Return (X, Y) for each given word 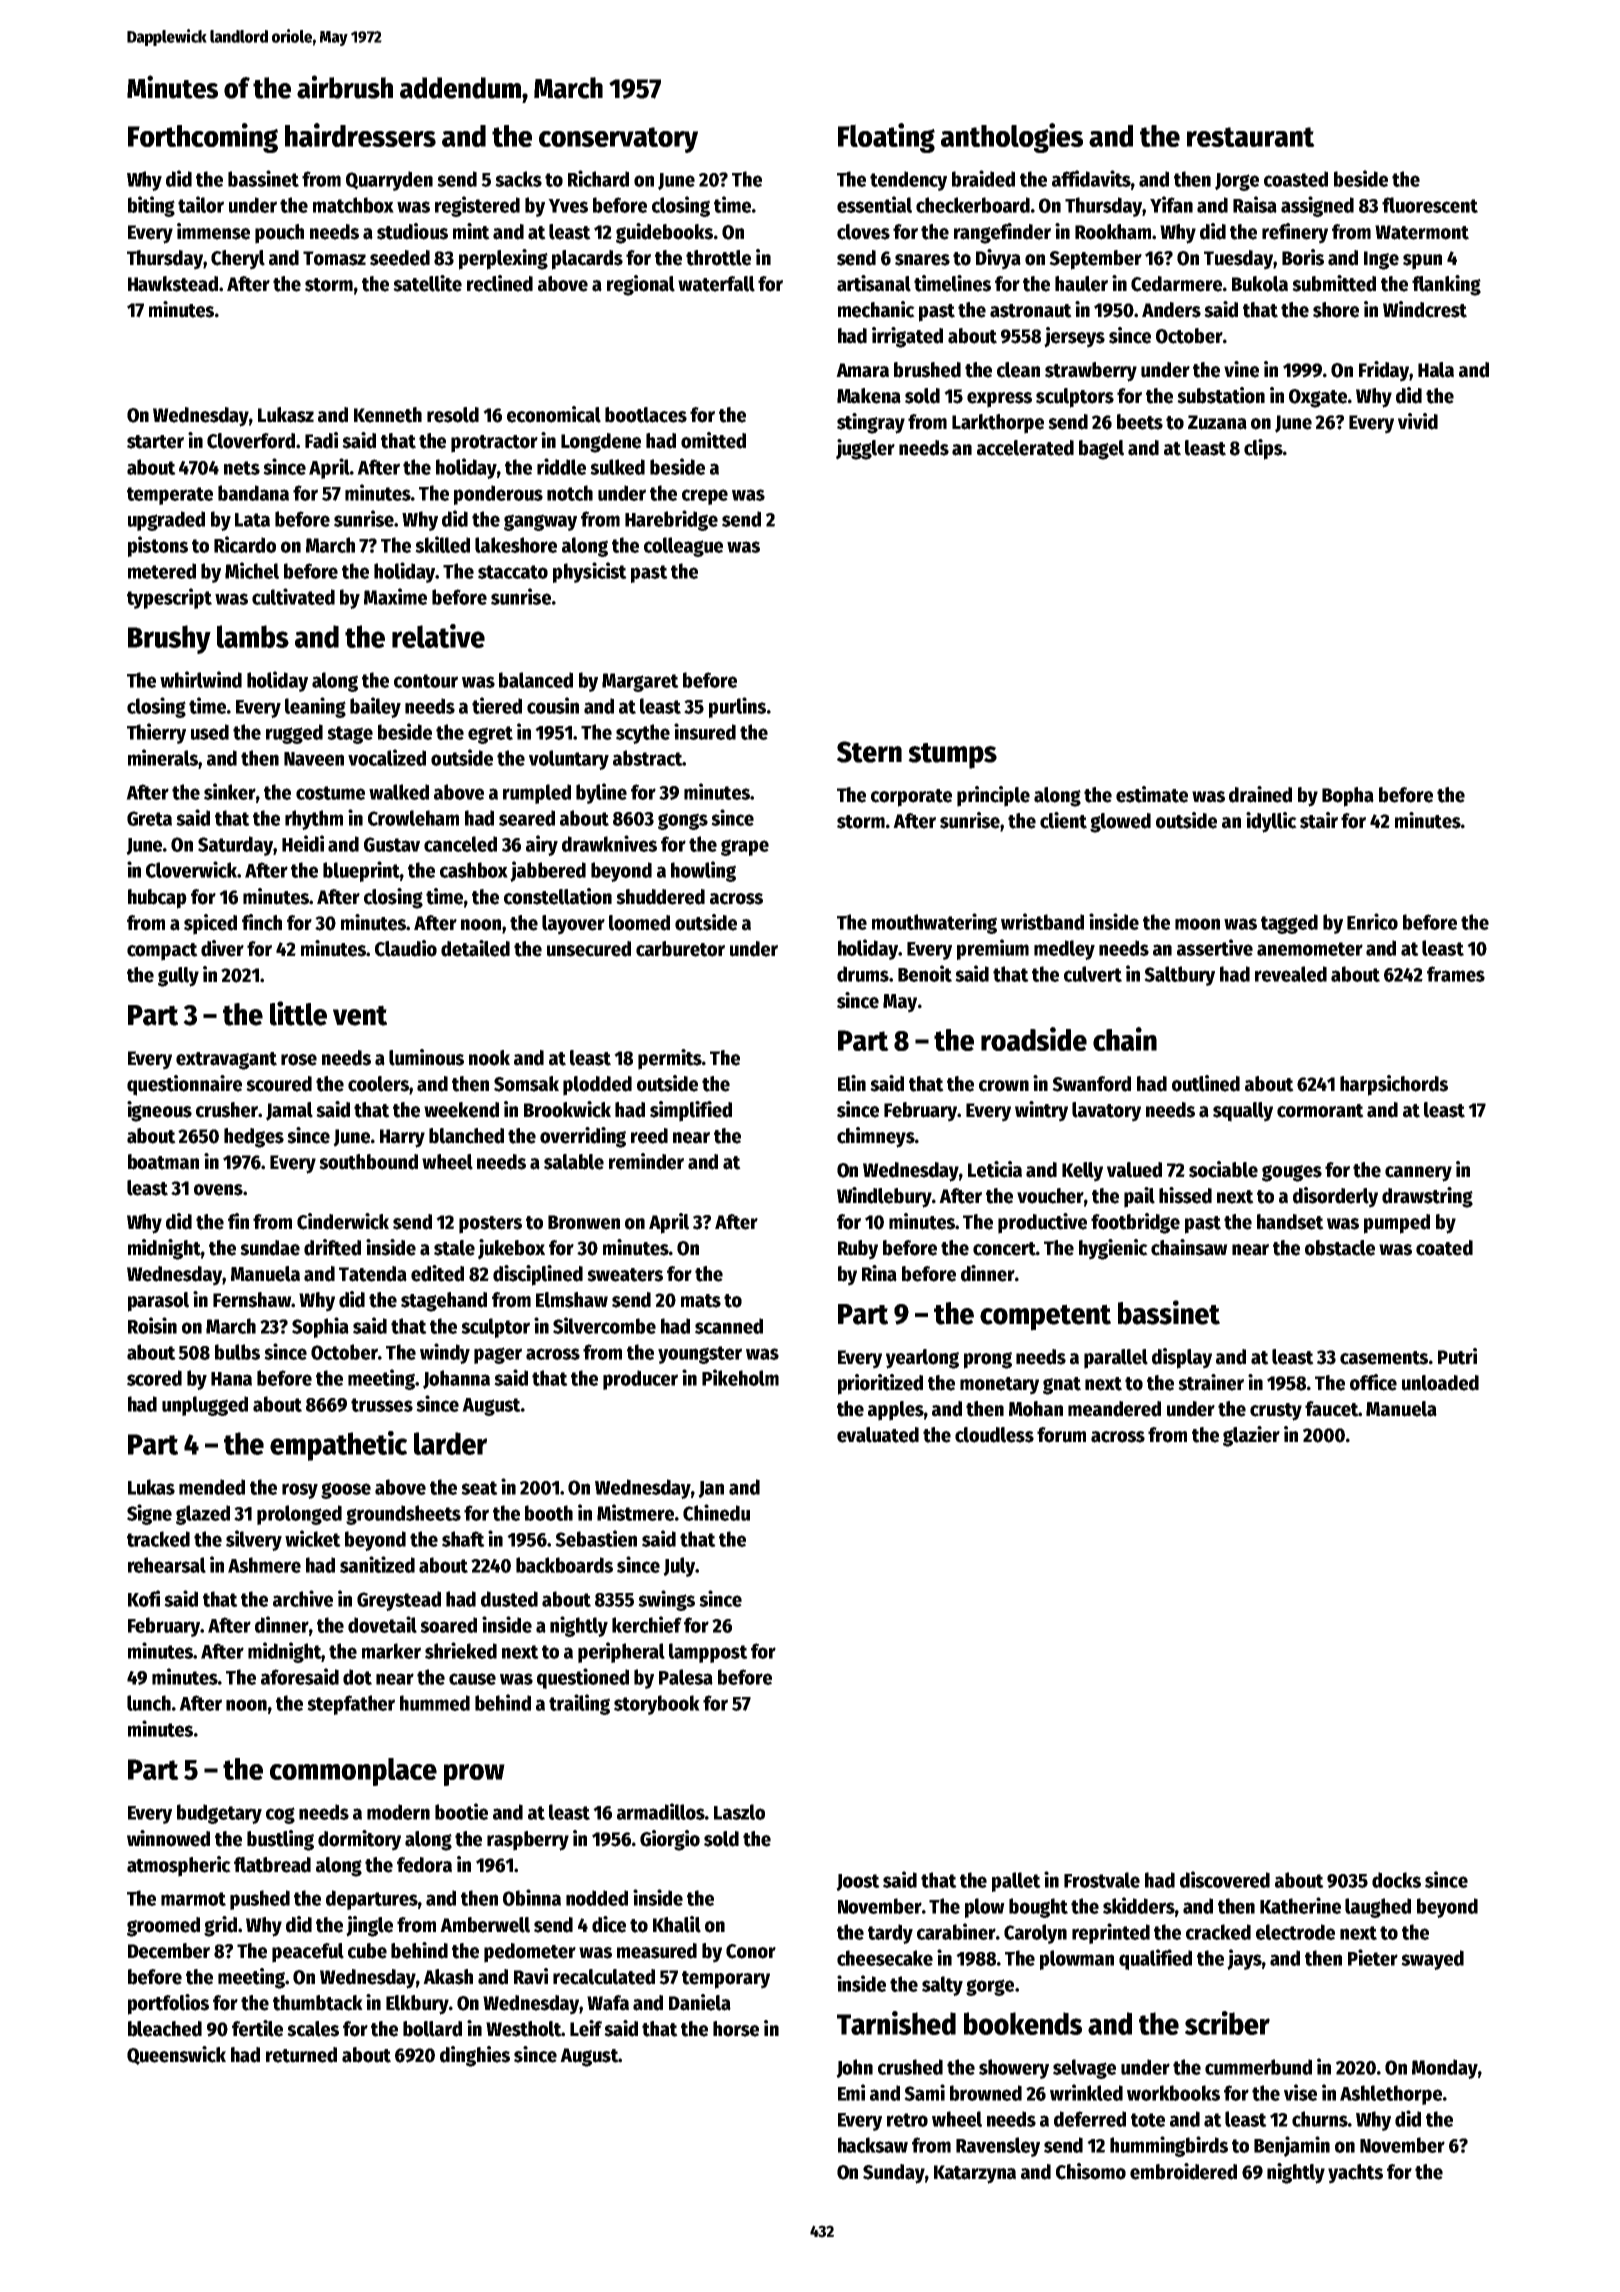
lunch (149, 1703)
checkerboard (973, 205)
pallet (1016, 1882)
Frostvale (1102, 1880)
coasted (1296, 179)
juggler (865, 449)
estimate (1152, 794)
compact (162, 952)
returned (301, 2055)
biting (151, 206)
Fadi (321, 440)
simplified (691, 1111)
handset (1290, 1222)
